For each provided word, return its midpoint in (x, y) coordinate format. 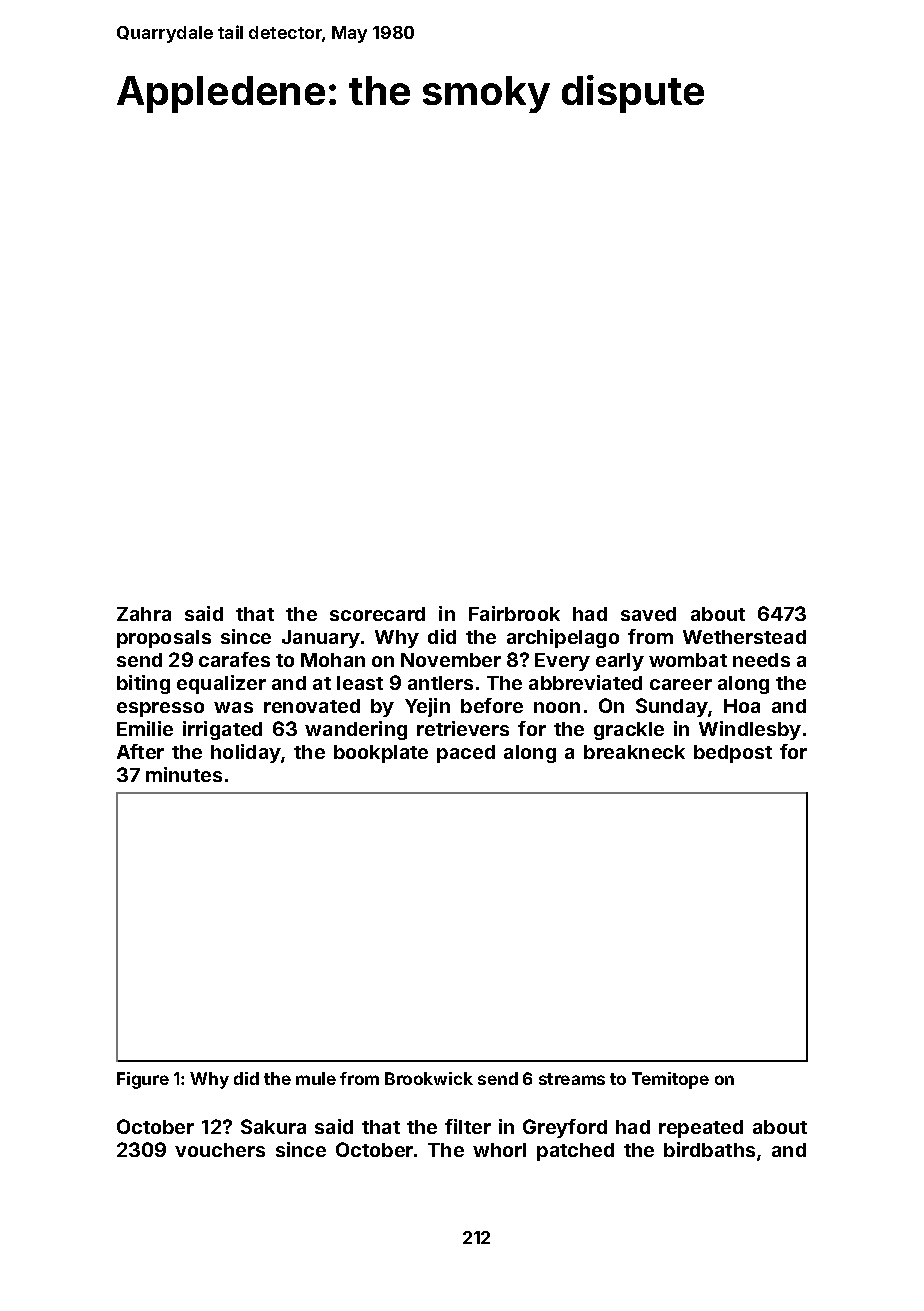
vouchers (220, 1150)
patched (575, 1152)
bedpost (733, 754)
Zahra (144, 614)
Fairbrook (514, 613)
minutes (184, 774)
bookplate (381, 754)
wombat (688, 660)
